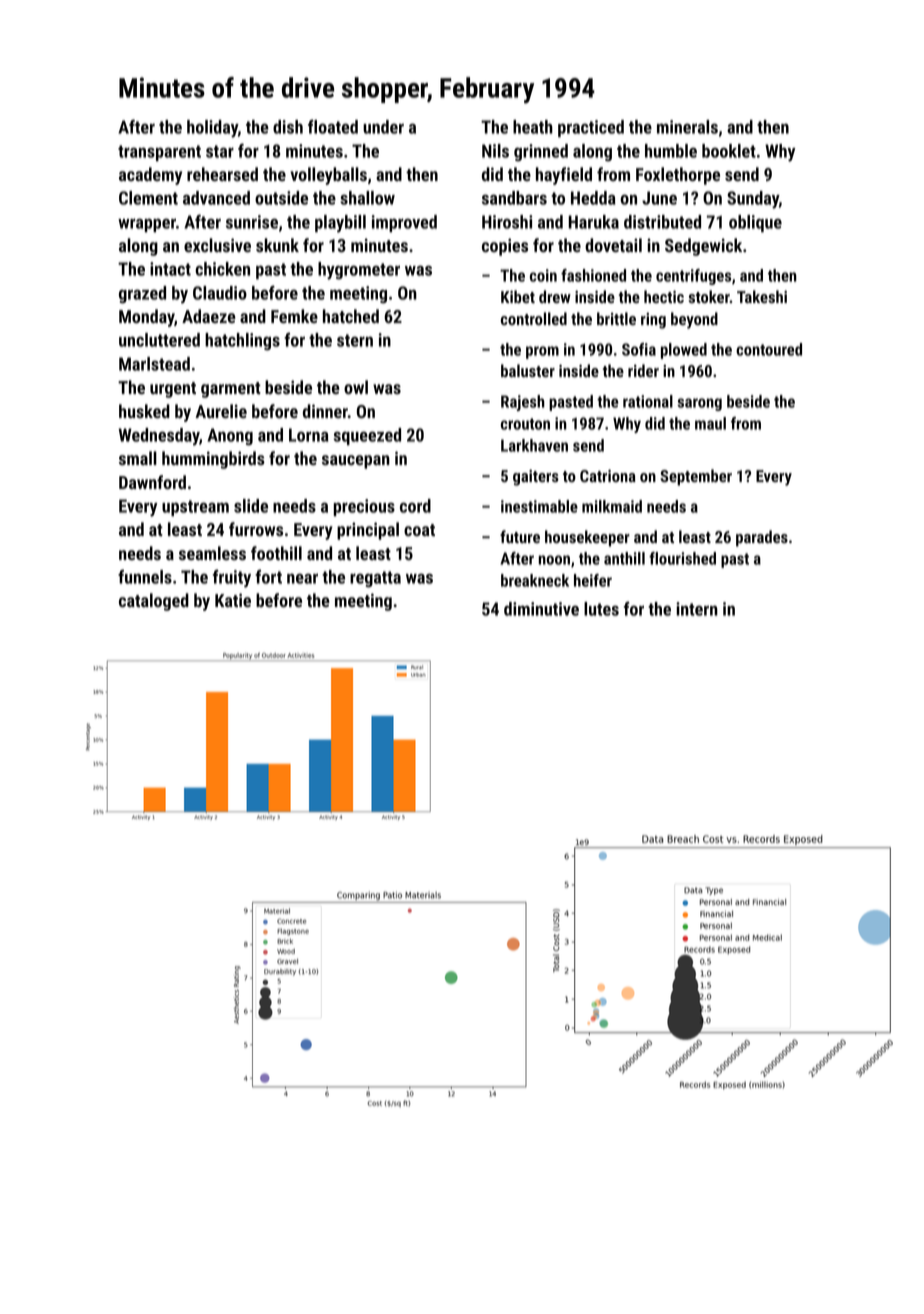 This image has height=1314, width=924. Describe the element at coordinates (375, 579) in the image. I see `regatta` at that location.
